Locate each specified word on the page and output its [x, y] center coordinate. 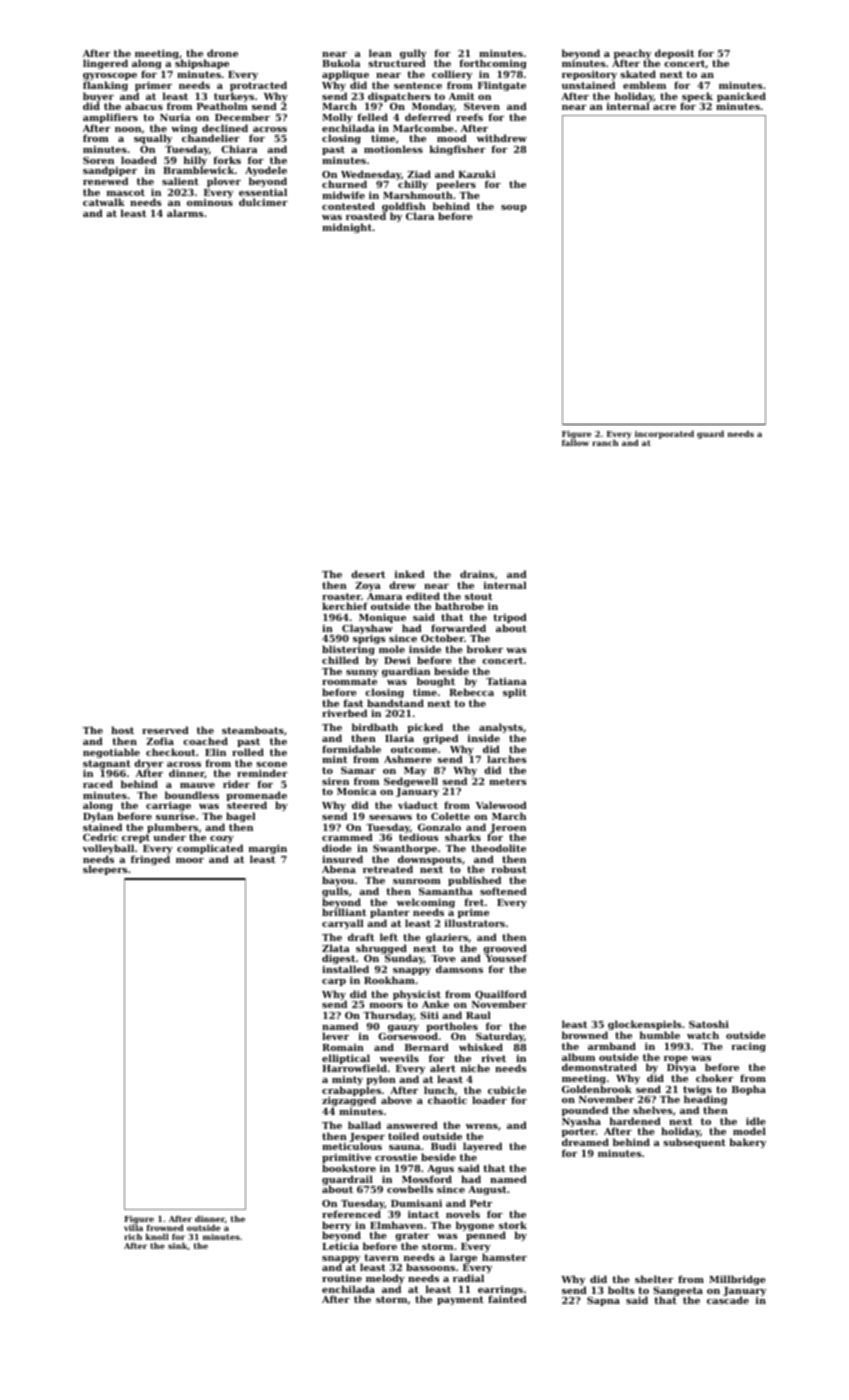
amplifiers [110, 118]
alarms [185, 213]
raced [98, 784]
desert [368, 574]
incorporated [664, 434]
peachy [632, 54]
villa [133, 1228]
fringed [150, 860]
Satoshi [709, 1024]
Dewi [397, 660]
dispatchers [399, 97]
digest [338, 959]
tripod [510, 618]
